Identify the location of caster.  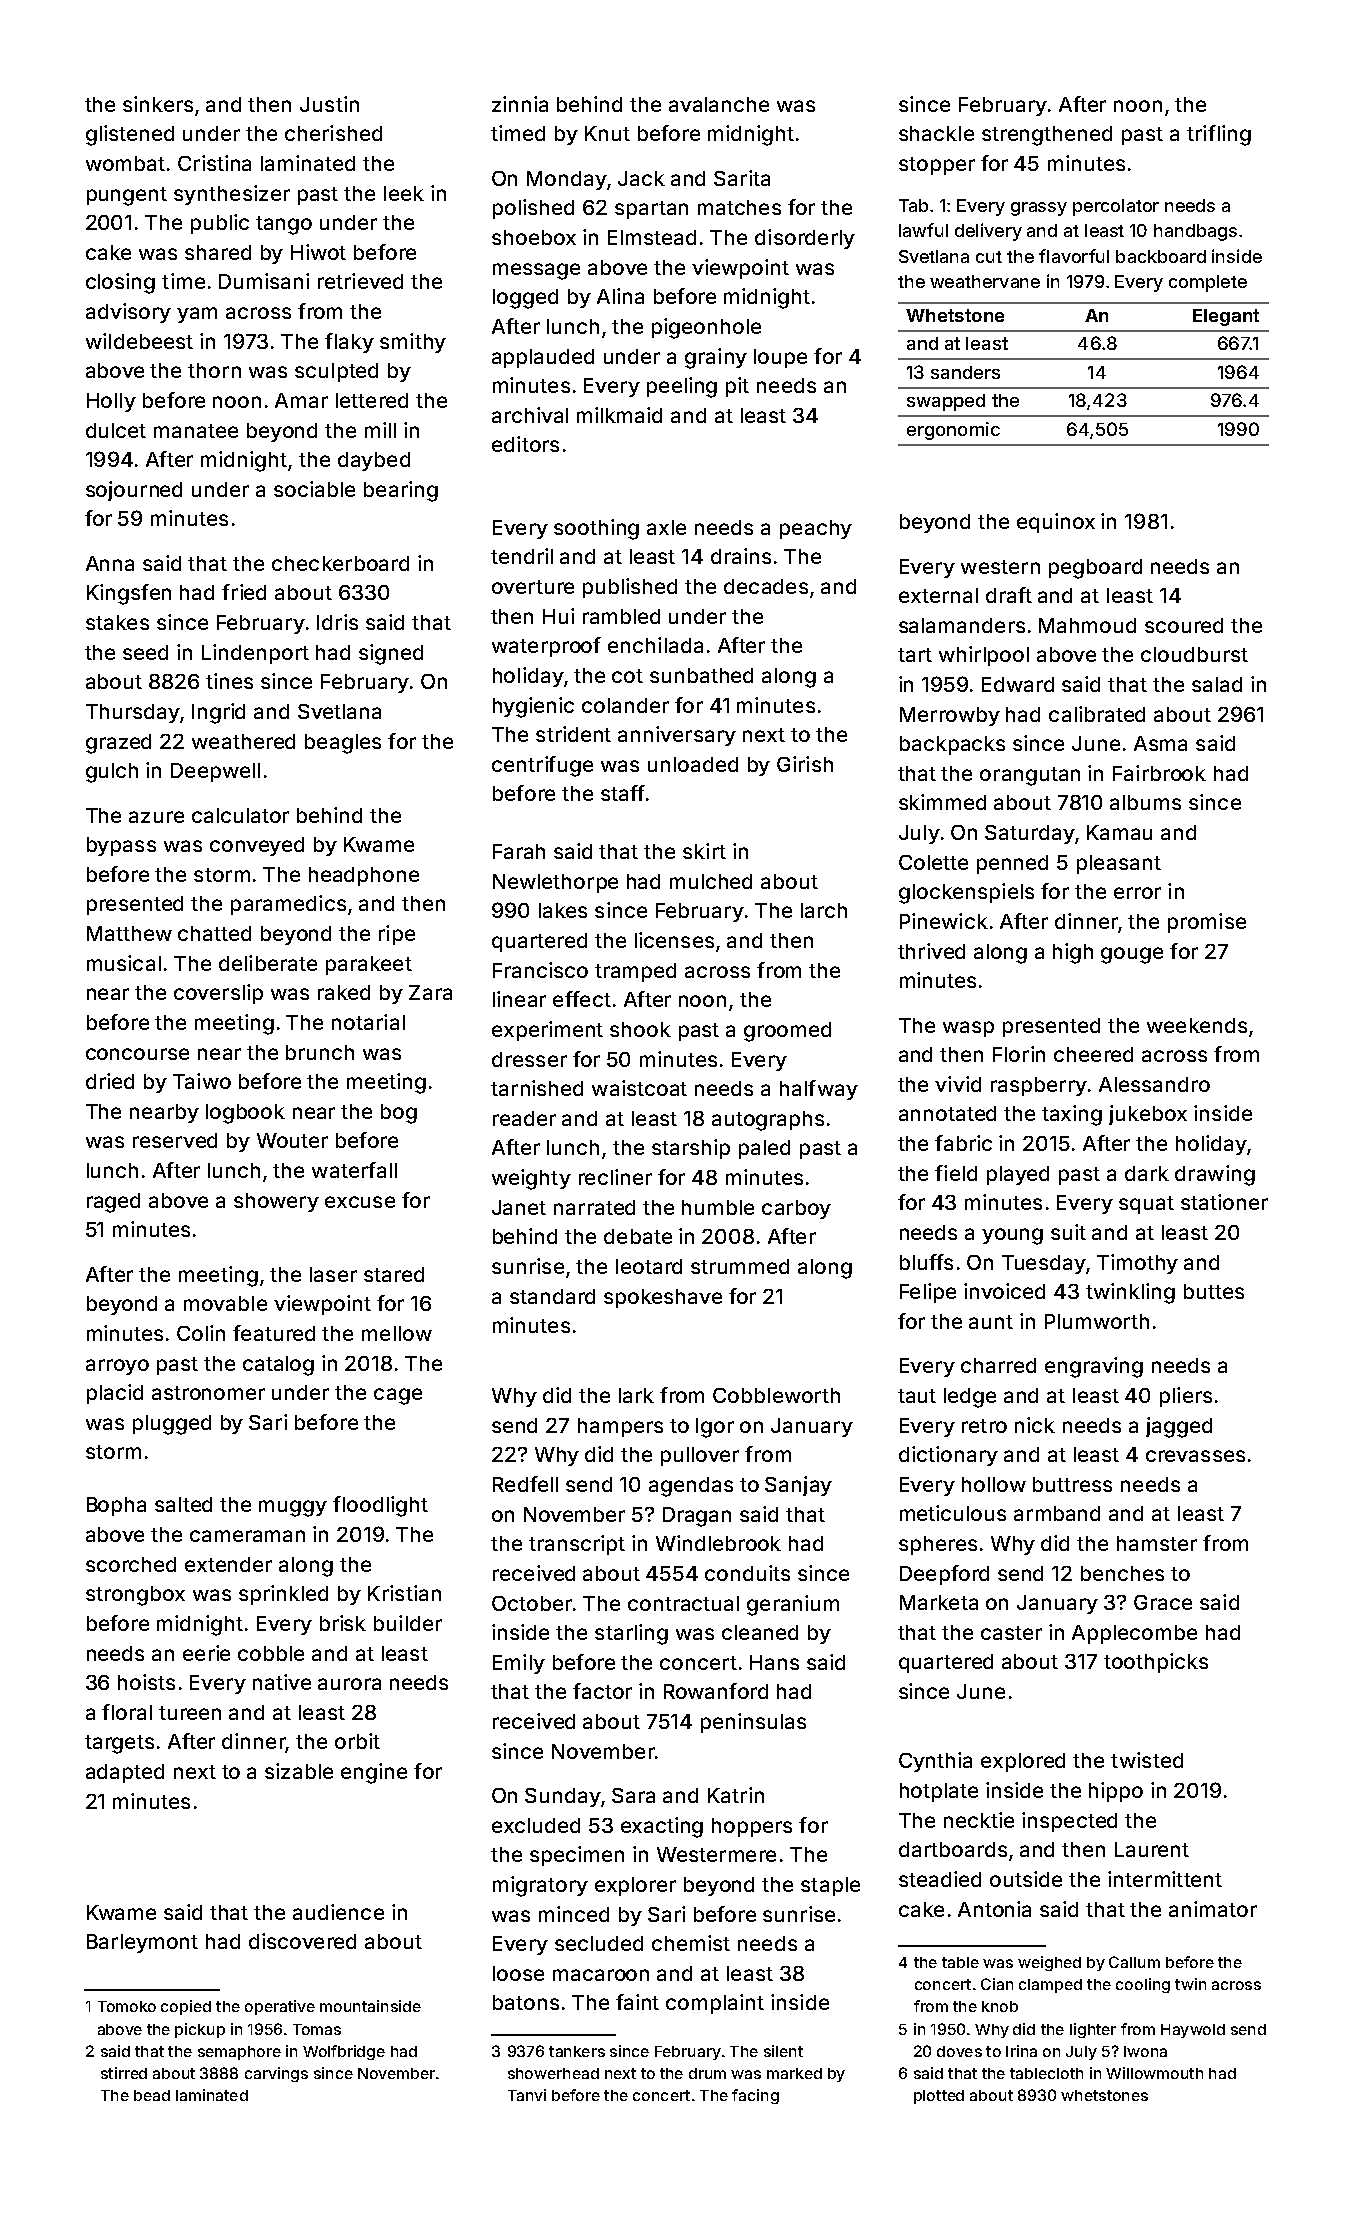
(1011, 1633).
